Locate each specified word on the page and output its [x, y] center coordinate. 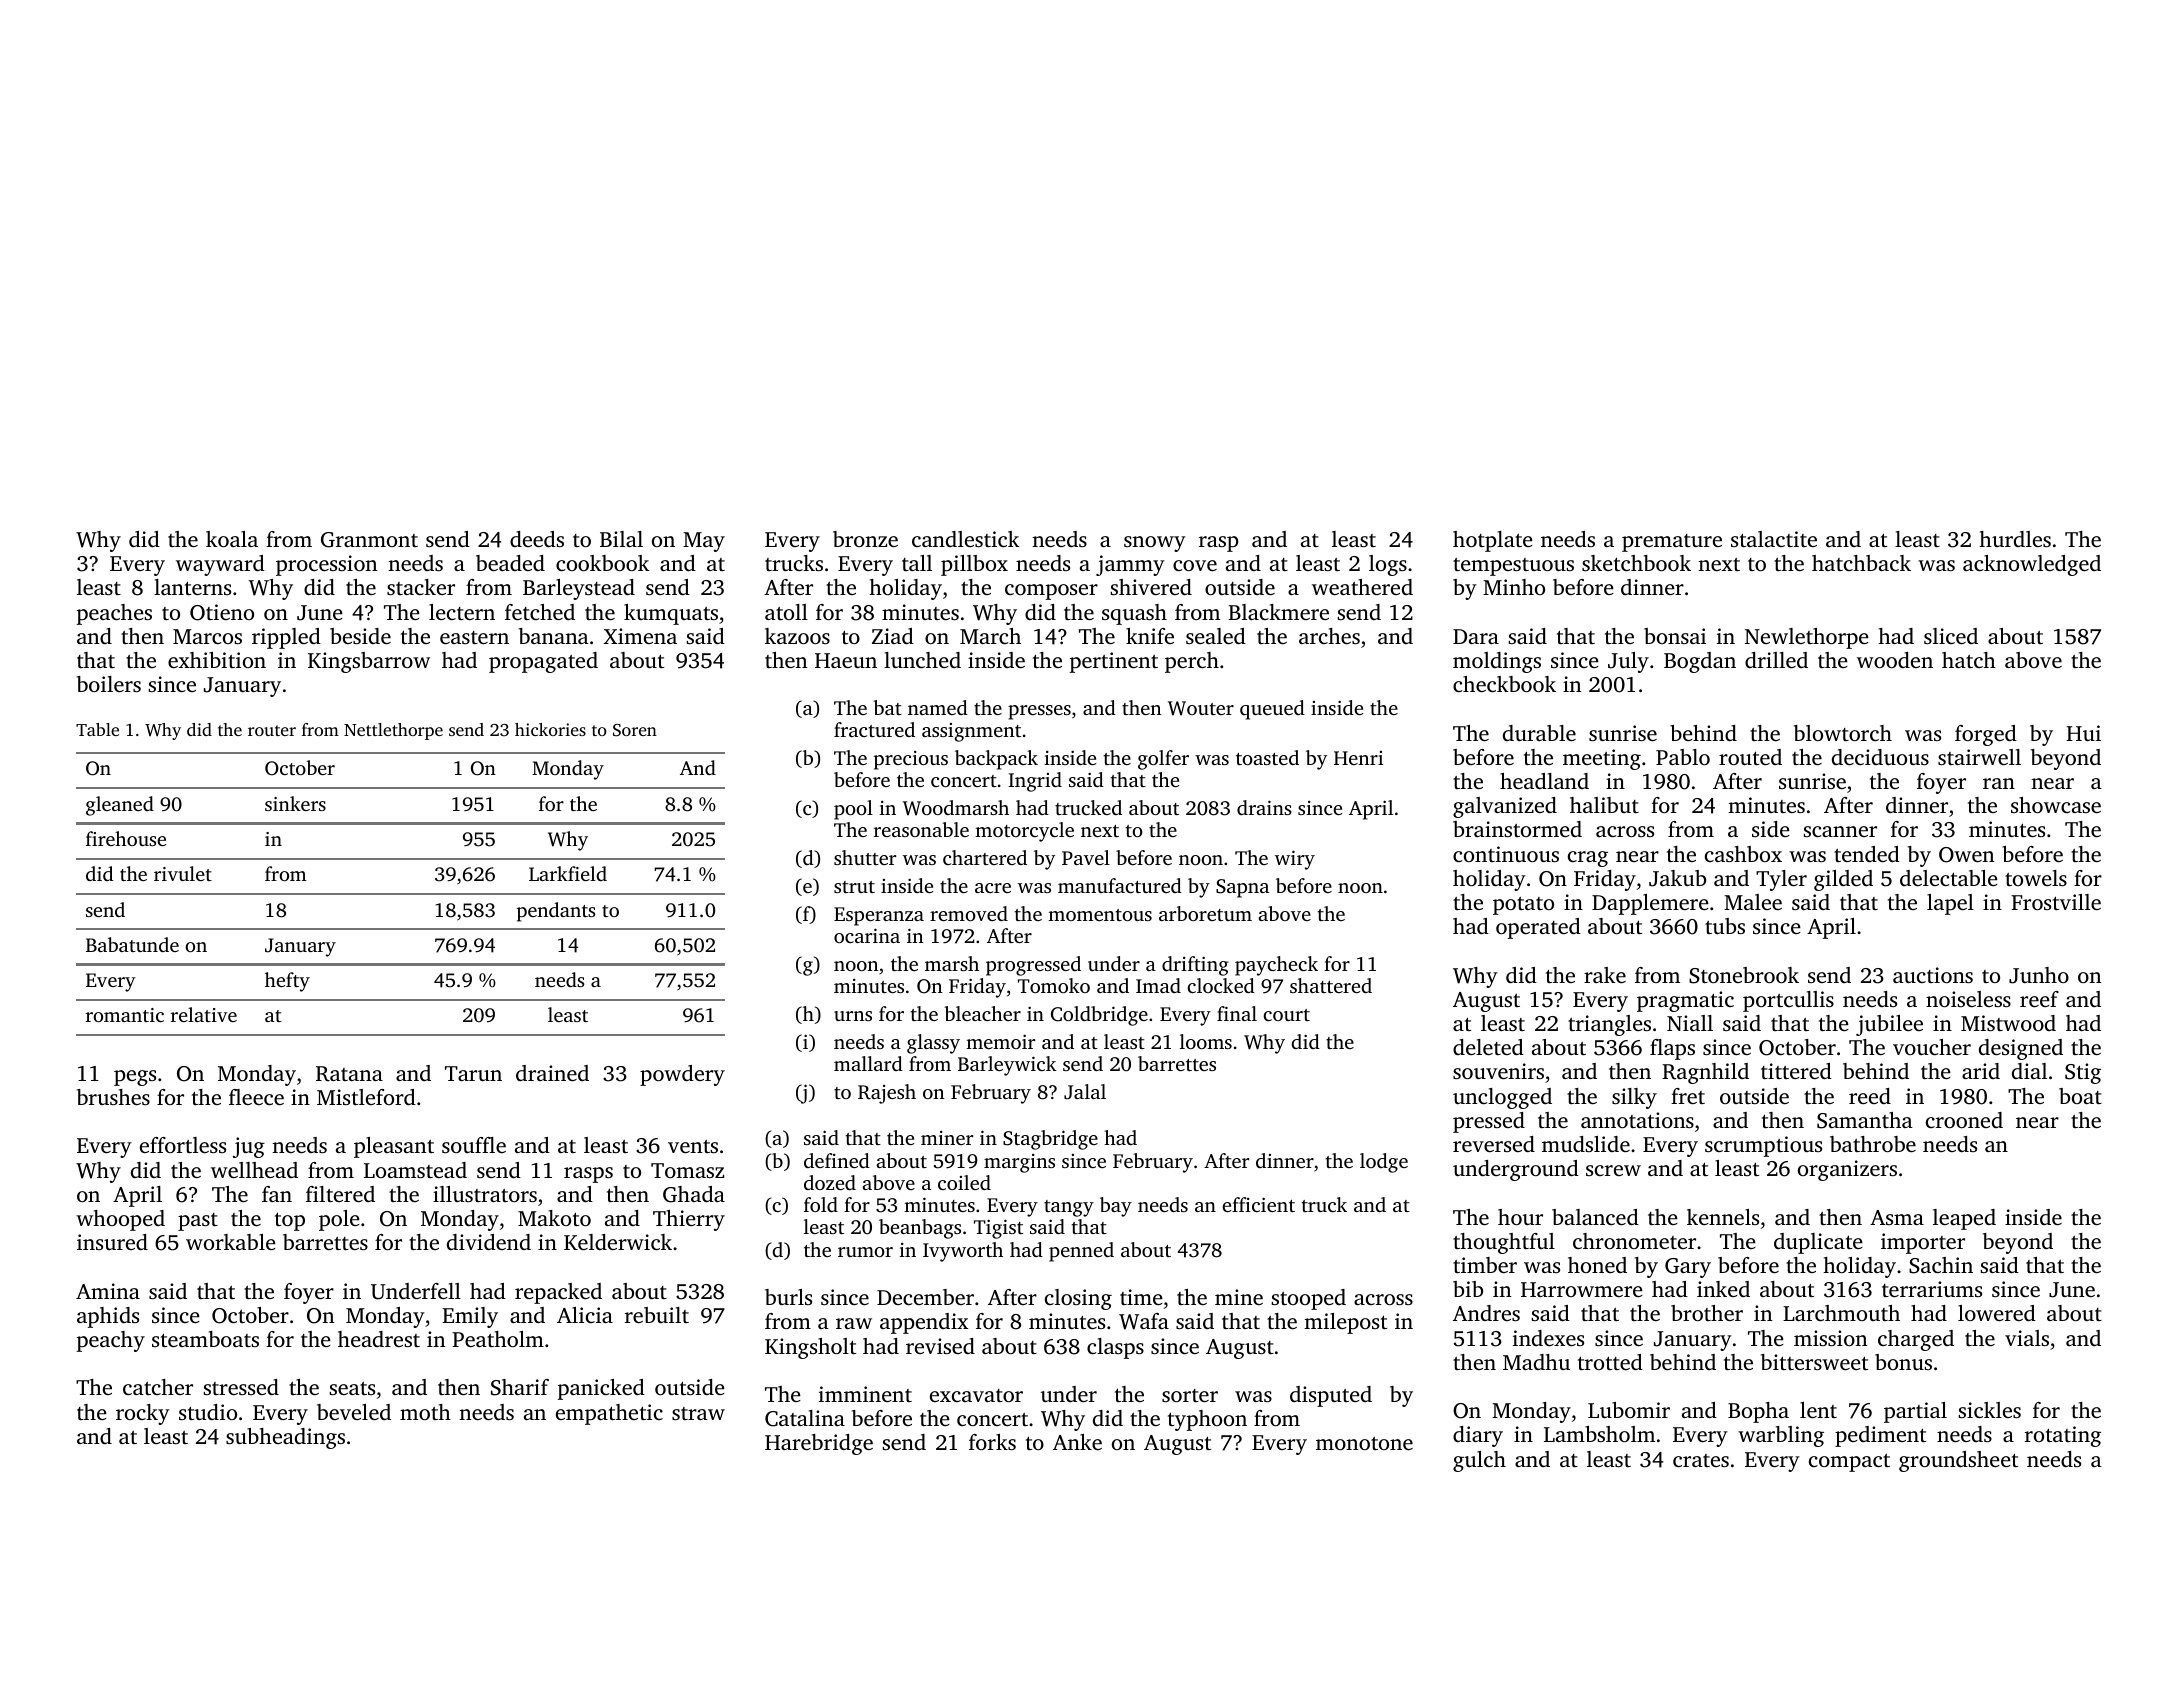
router [272, 730]
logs [1388, 565]
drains [1264, 807]
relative [204, 1014]
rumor [865, 1252]
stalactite [1774, 539]
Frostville [2056, 902]
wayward [220, 565]
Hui [2083, 733]
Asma [1897, 1217]
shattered [1331, 985]
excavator [976, 1395]
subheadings [285, 1438]
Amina [108, 1291]
